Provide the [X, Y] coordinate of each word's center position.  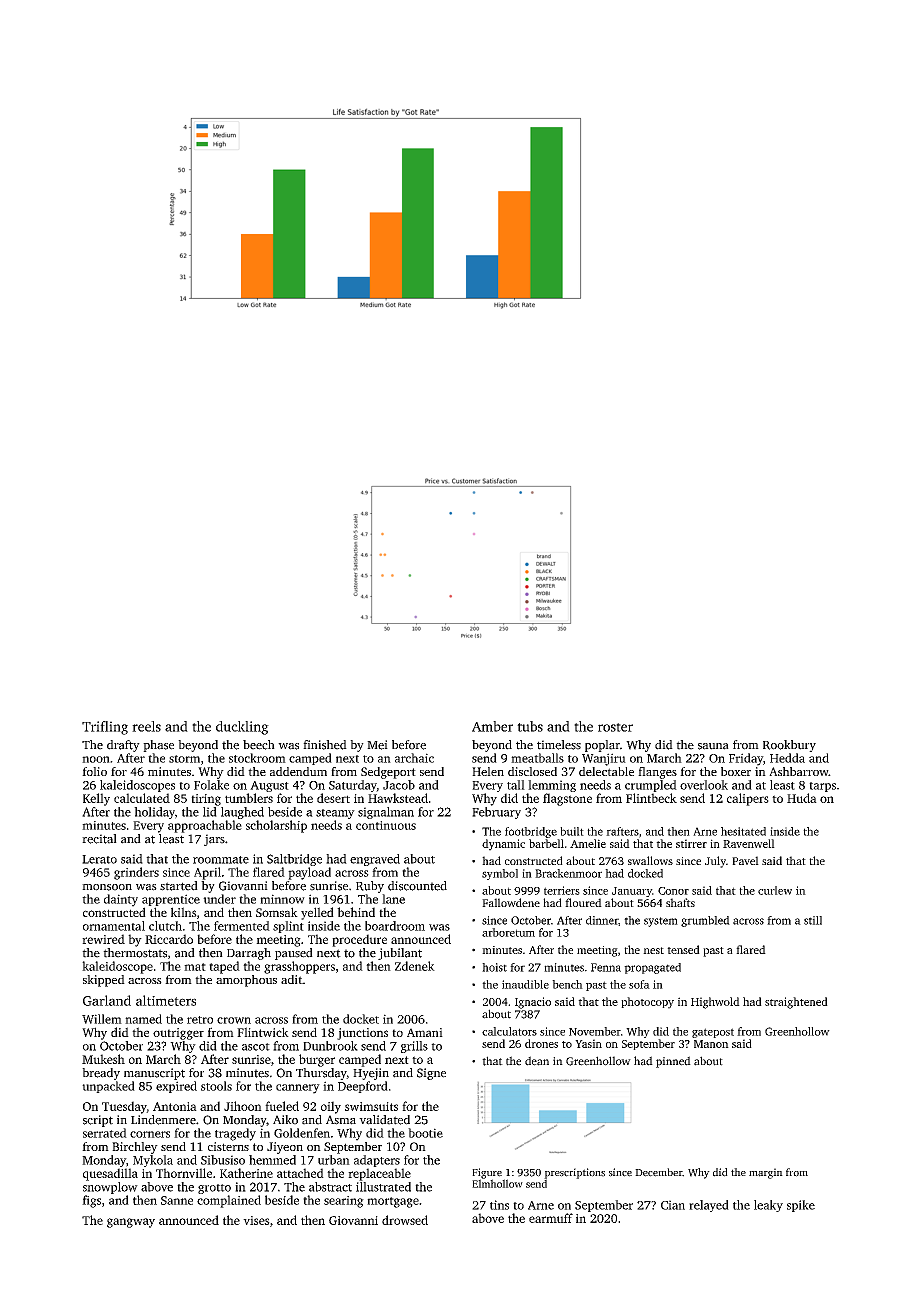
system [661, 922]
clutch [165, 926]
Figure [487, 1173]
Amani [425, 1032]
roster [615, 727]
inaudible [525, 984]
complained [229, 1201]
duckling [242, 728]
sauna [713, 746]
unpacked [108, 1087]
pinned [673, 1062]
